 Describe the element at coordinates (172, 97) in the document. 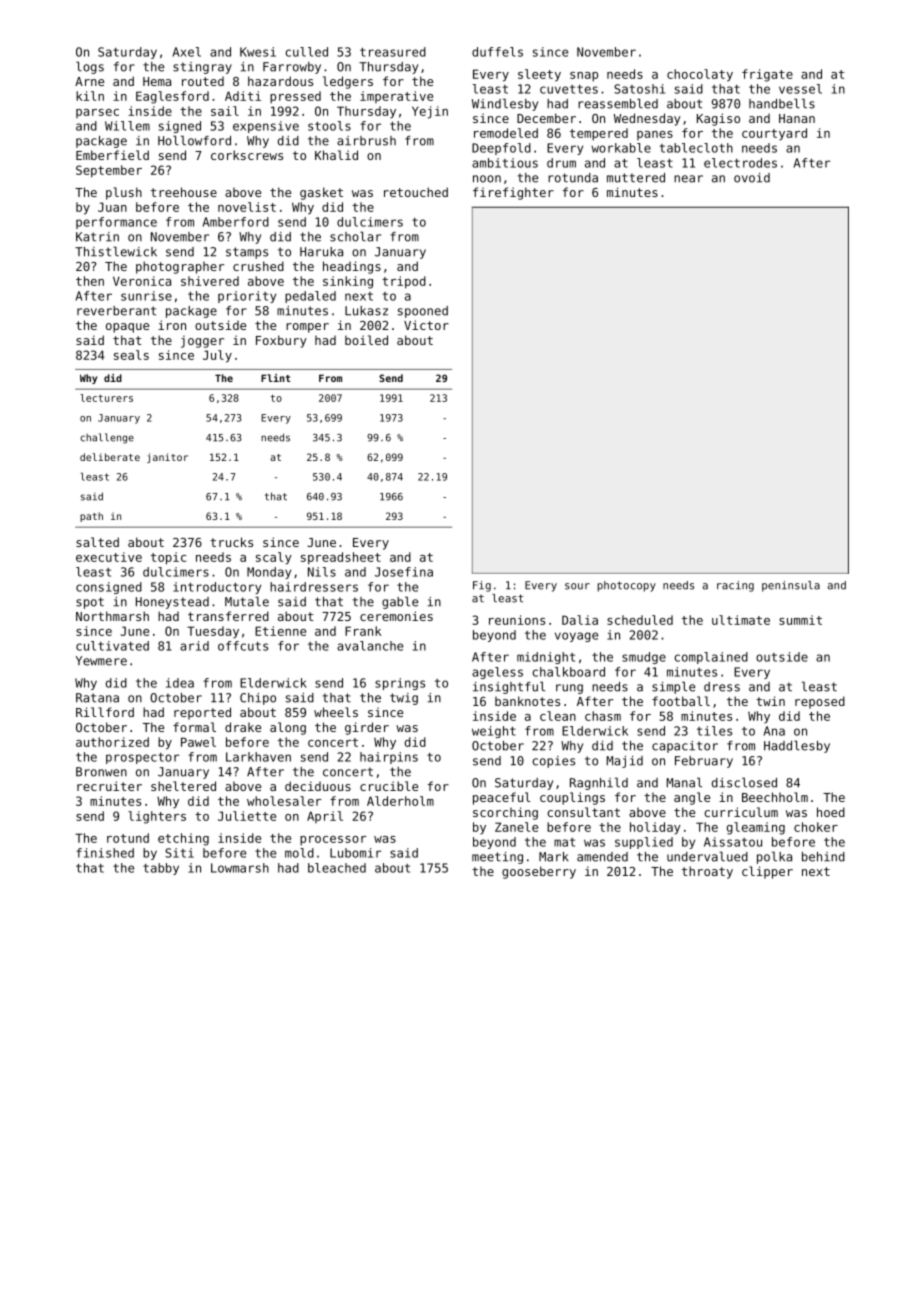

I see `Eaglesford` at that location.
